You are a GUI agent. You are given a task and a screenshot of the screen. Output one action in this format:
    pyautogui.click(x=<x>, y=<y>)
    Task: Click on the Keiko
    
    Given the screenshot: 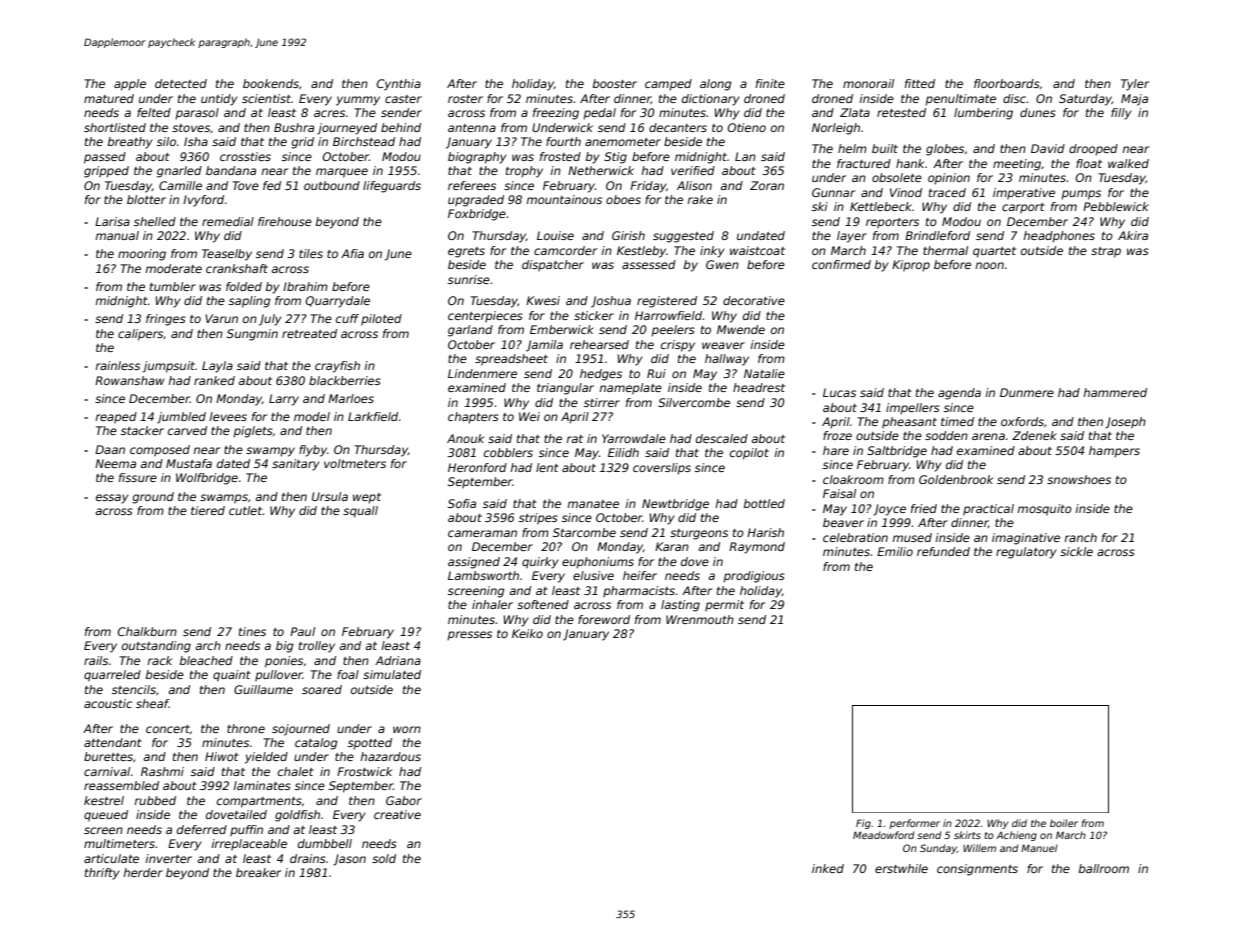 What is the action you would take?
    pyautogui.click(x=527, y=633)
